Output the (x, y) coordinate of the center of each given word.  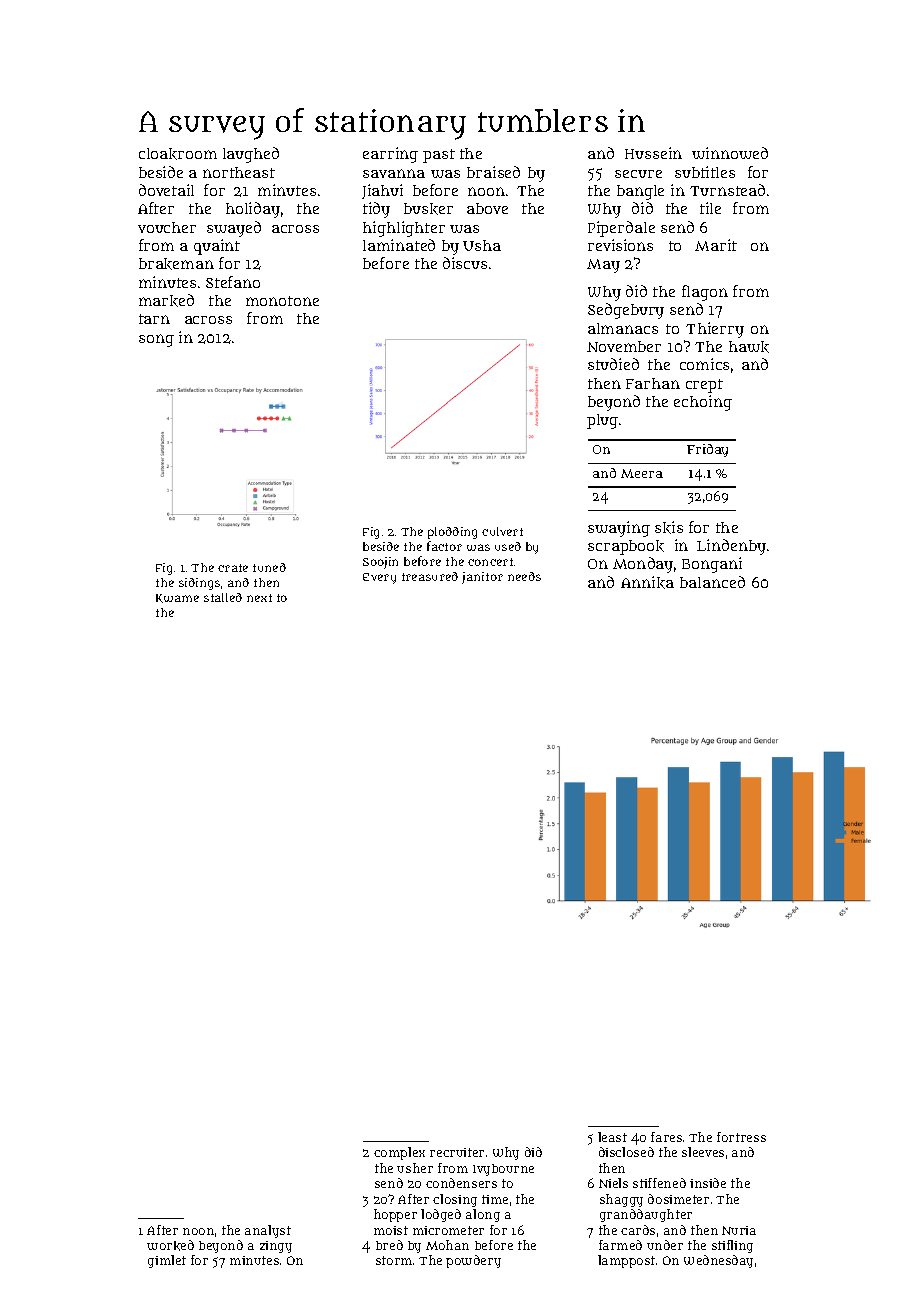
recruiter (457, 1152)
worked (170, 1245)
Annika (647, 582)
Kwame (177, 598)
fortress (741, 1137)
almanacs (623, 328)
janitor (482, 578)
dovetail (166, 190)
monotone (282, 301)
